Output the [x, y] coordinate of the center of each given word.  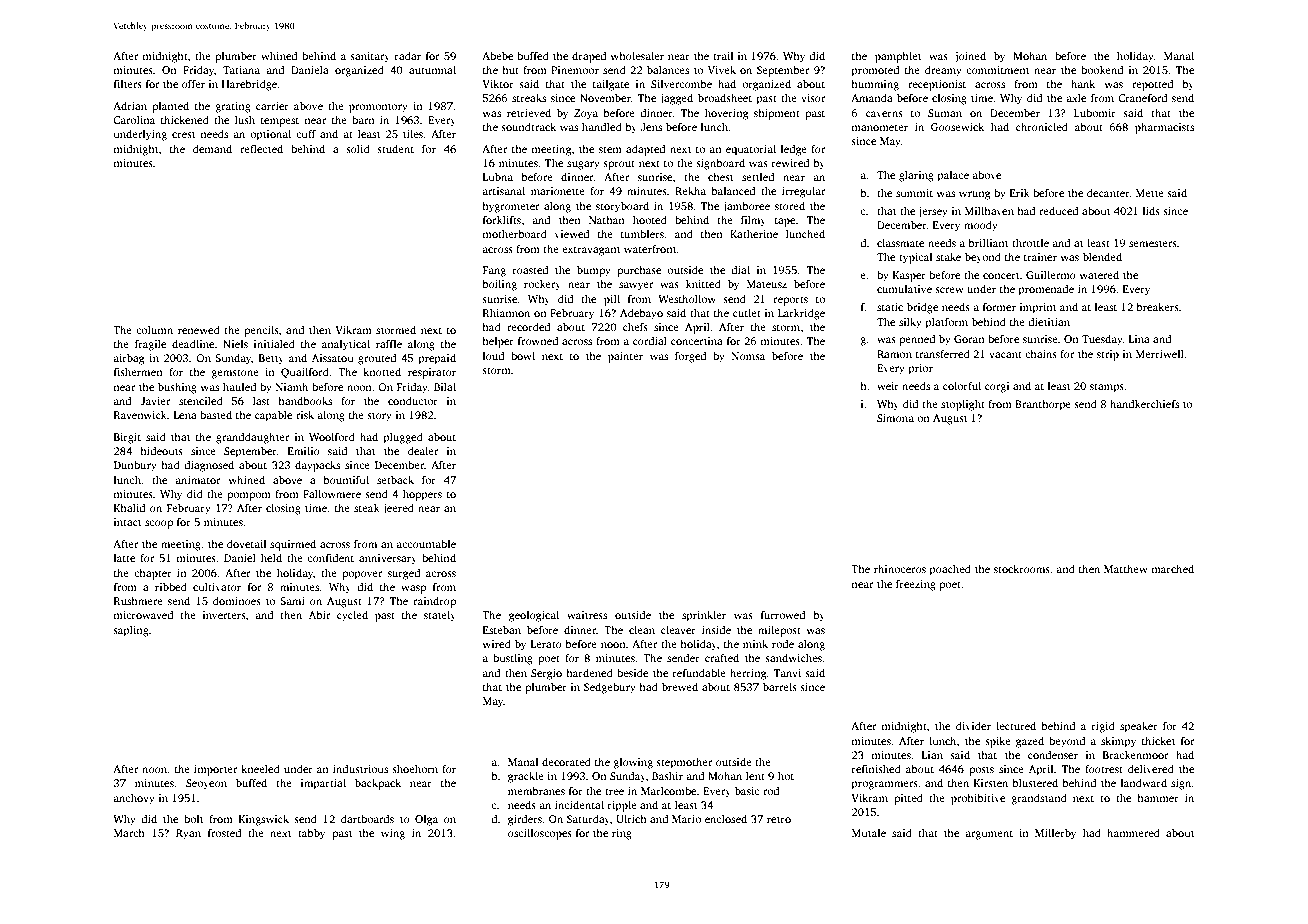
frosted [224, 832]
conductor [413, 400]
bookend [1102, 69]
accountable [426, 543]
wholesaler [637, 55]
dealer [423, 450]
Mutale [869, 833]
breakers [1158, 307]
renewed [199, 329]
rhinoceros [900, 568]
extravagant [591, 251]
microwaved [143, 615]
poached [950, 570]
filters [128, 83]
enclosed [726, 818]
